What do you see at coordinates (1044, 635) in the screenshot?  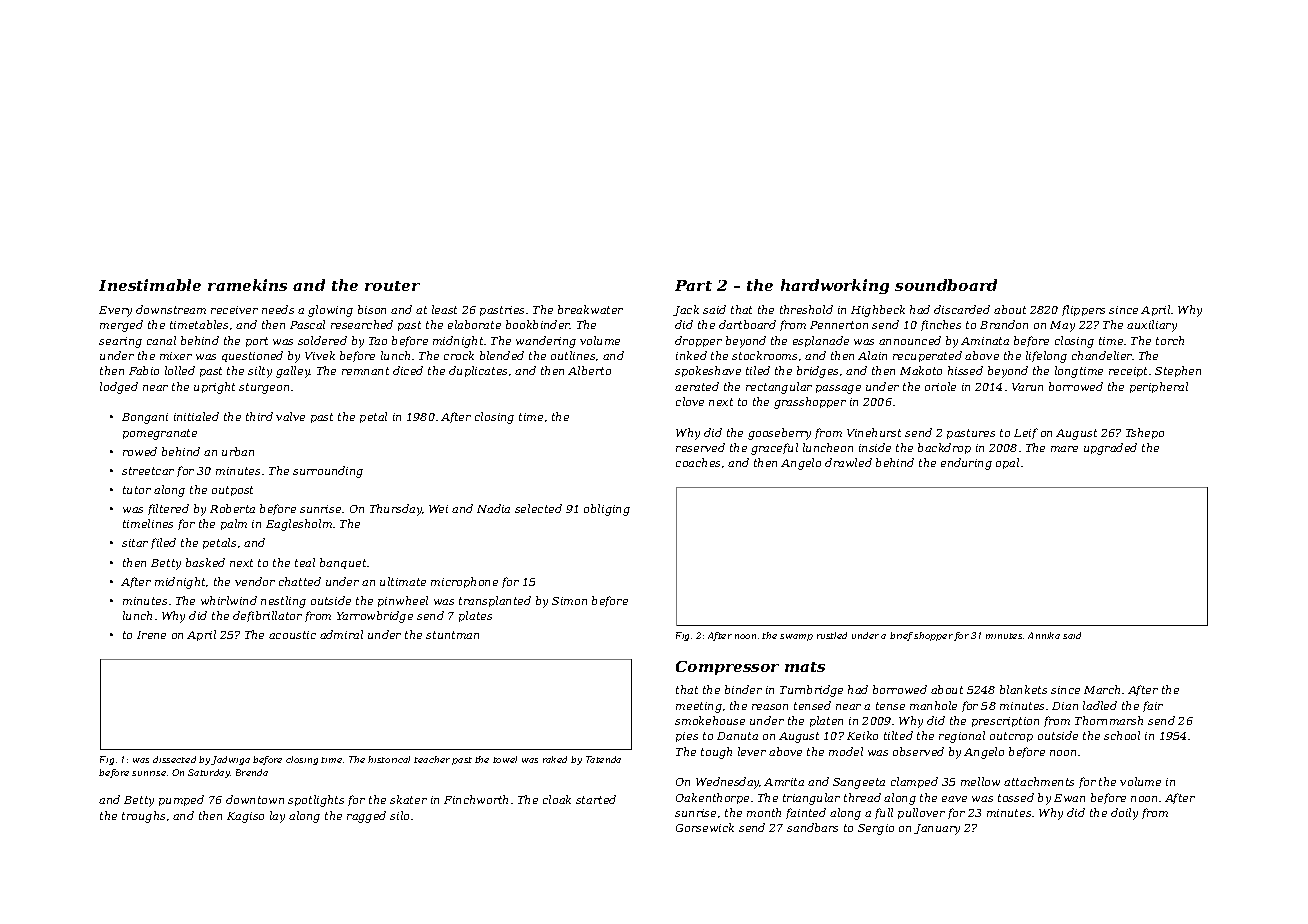 I see `Annika` at bounding box center [1044, 635].
